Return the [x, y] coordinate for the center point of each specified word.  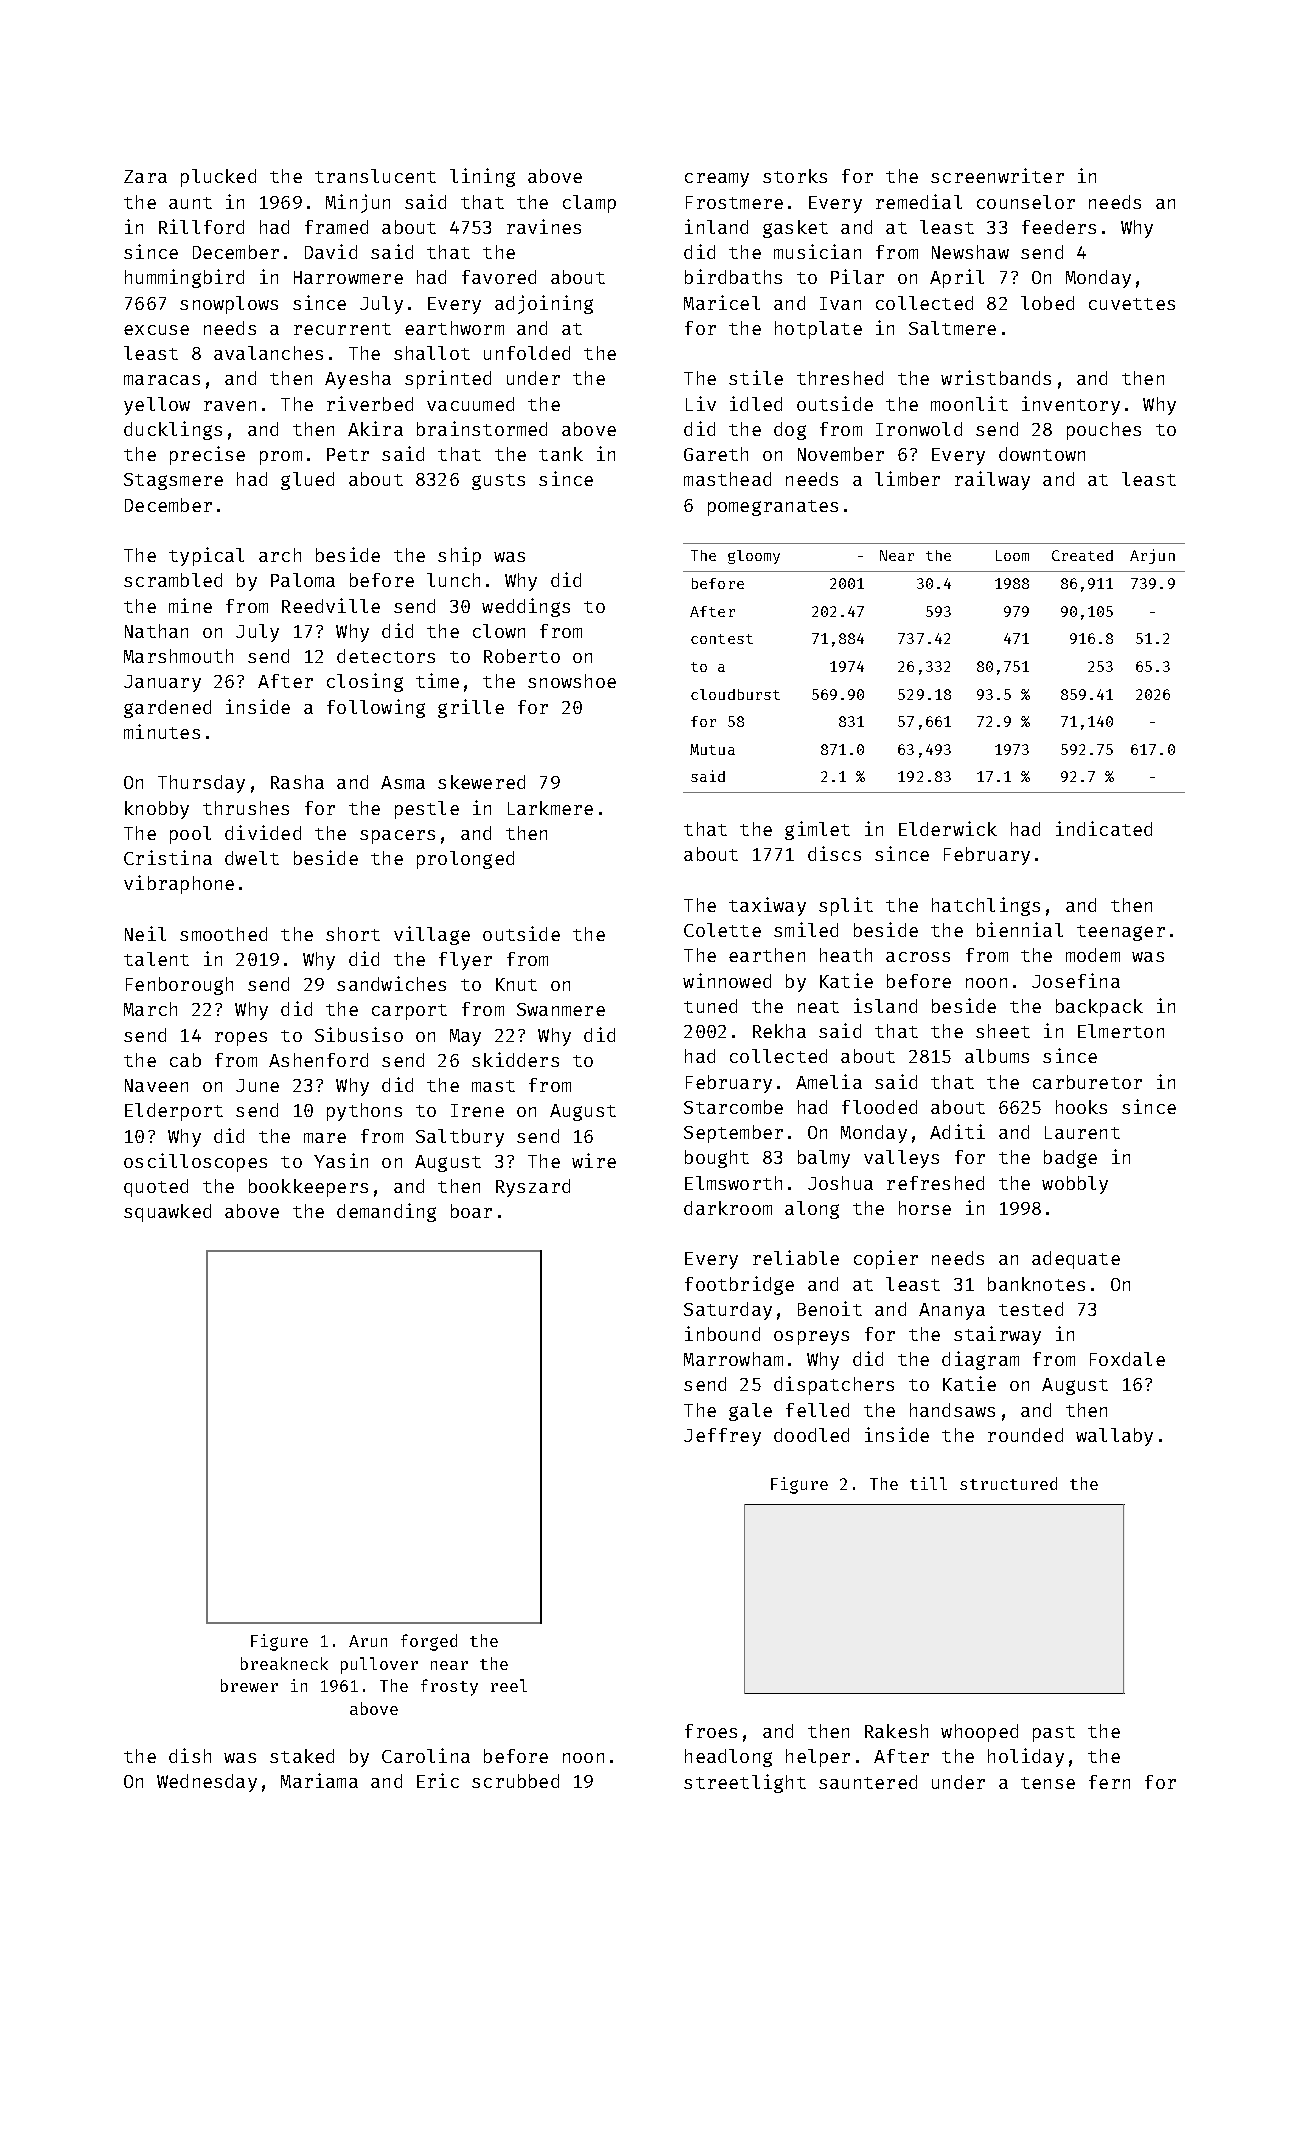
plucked [218, 178]
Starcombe [733, 1107]
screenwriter [997, 175]
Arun [368, 1641]
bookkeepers [308, 1188]
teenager [1121, 933]
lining [482, 177]
